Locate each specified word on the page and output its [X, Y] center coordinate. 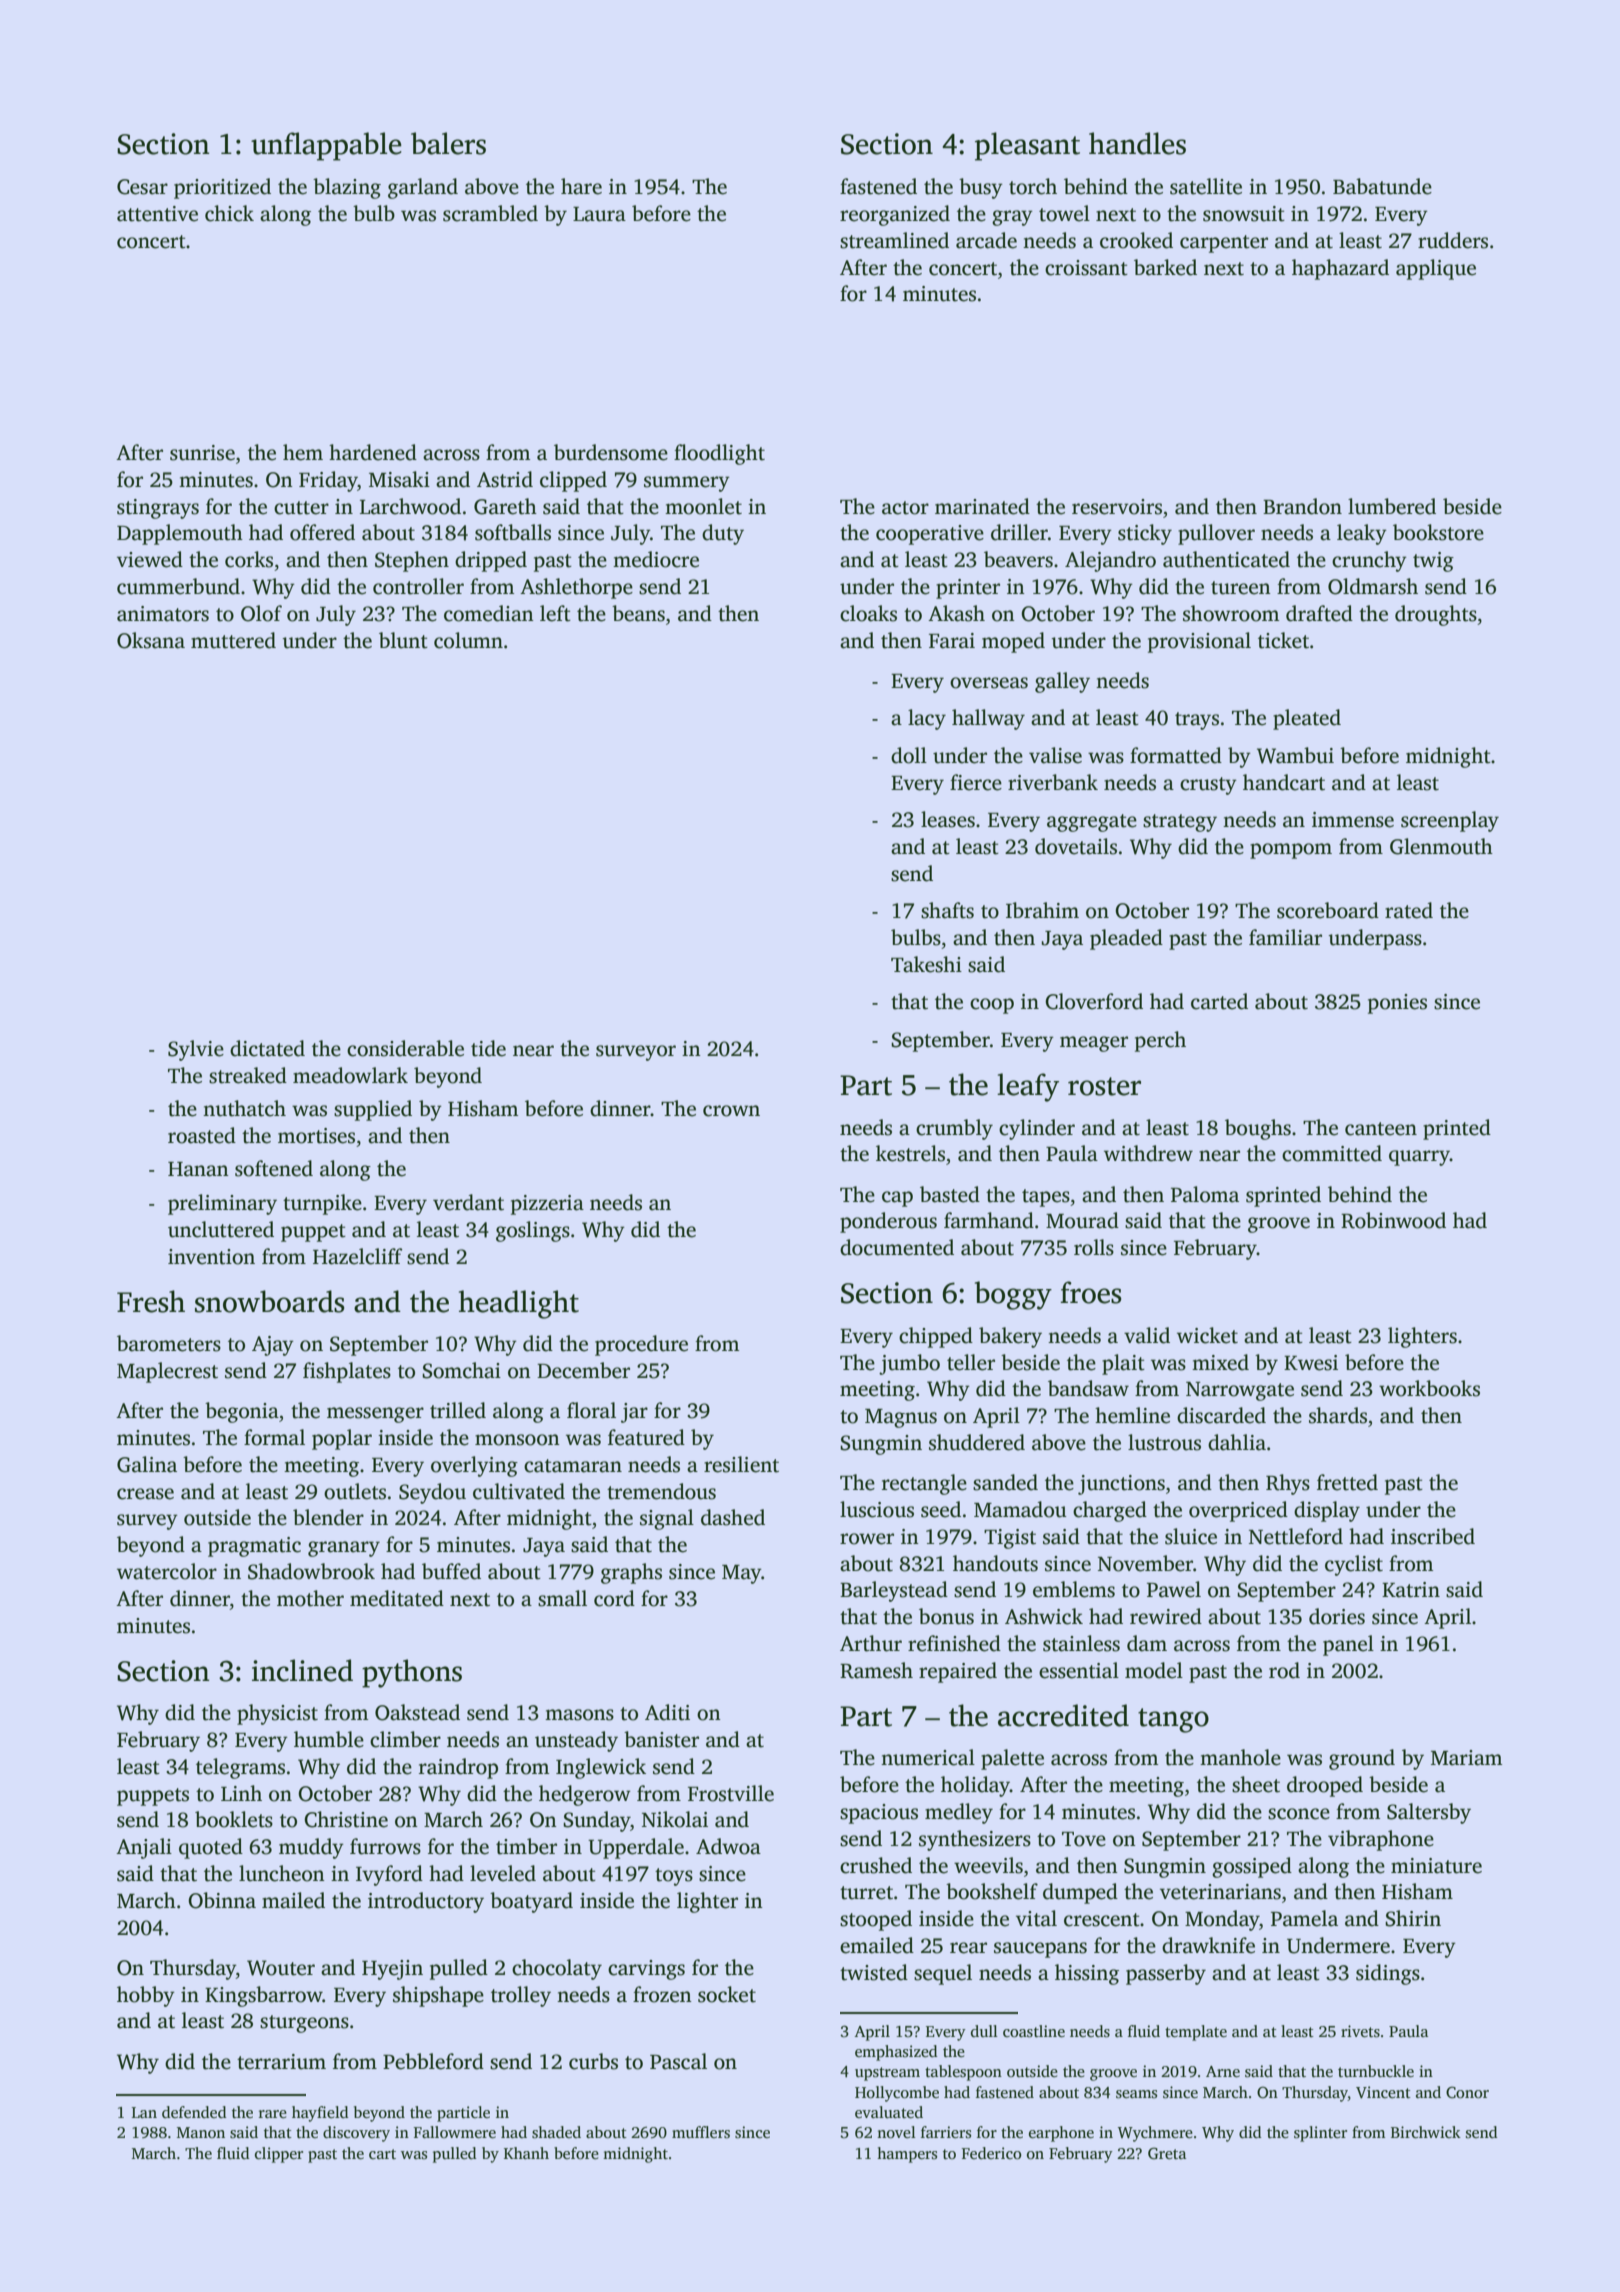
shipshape [438, 1996]
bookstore [1438, 532]
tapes [1046, 1198]
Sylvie [196, 1050]
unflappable [326, 146]
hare [581, 186]
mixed [1220, 1362]
